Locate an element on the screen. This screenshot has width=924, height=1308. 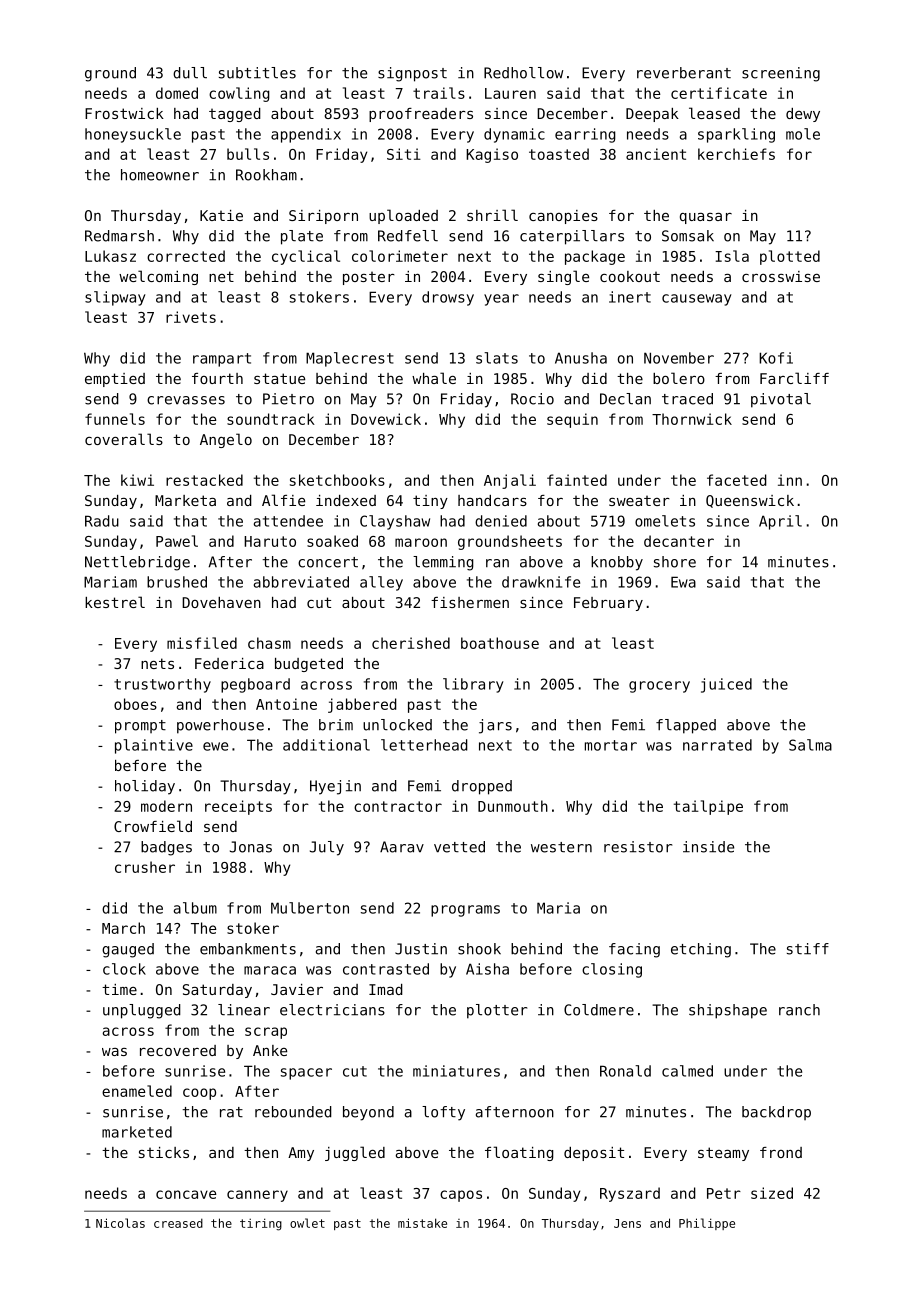
electricians is located at coordinates (332, 1010).
